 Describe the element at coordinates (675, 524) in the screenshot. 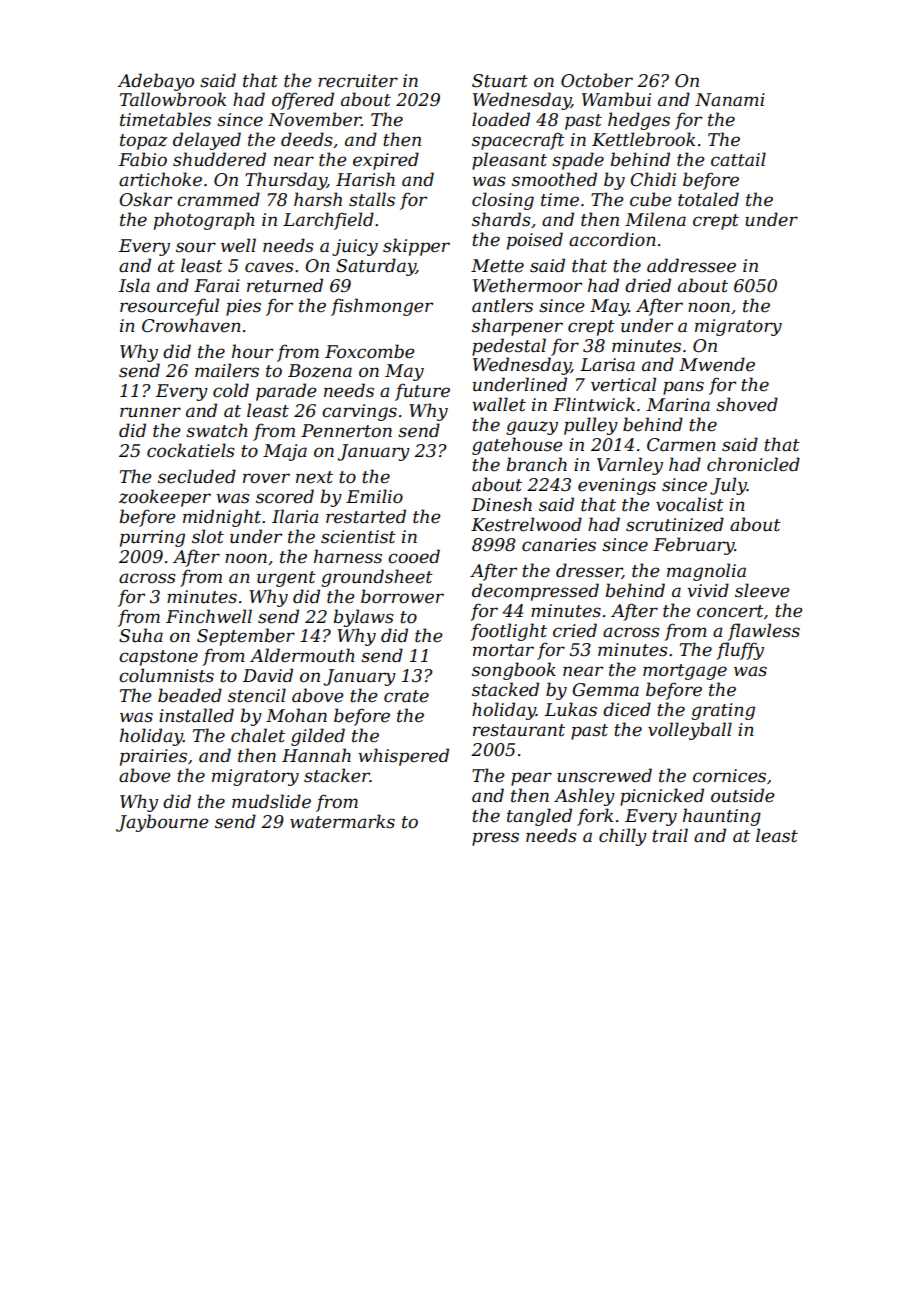

I see `scrutinized` at that location.
